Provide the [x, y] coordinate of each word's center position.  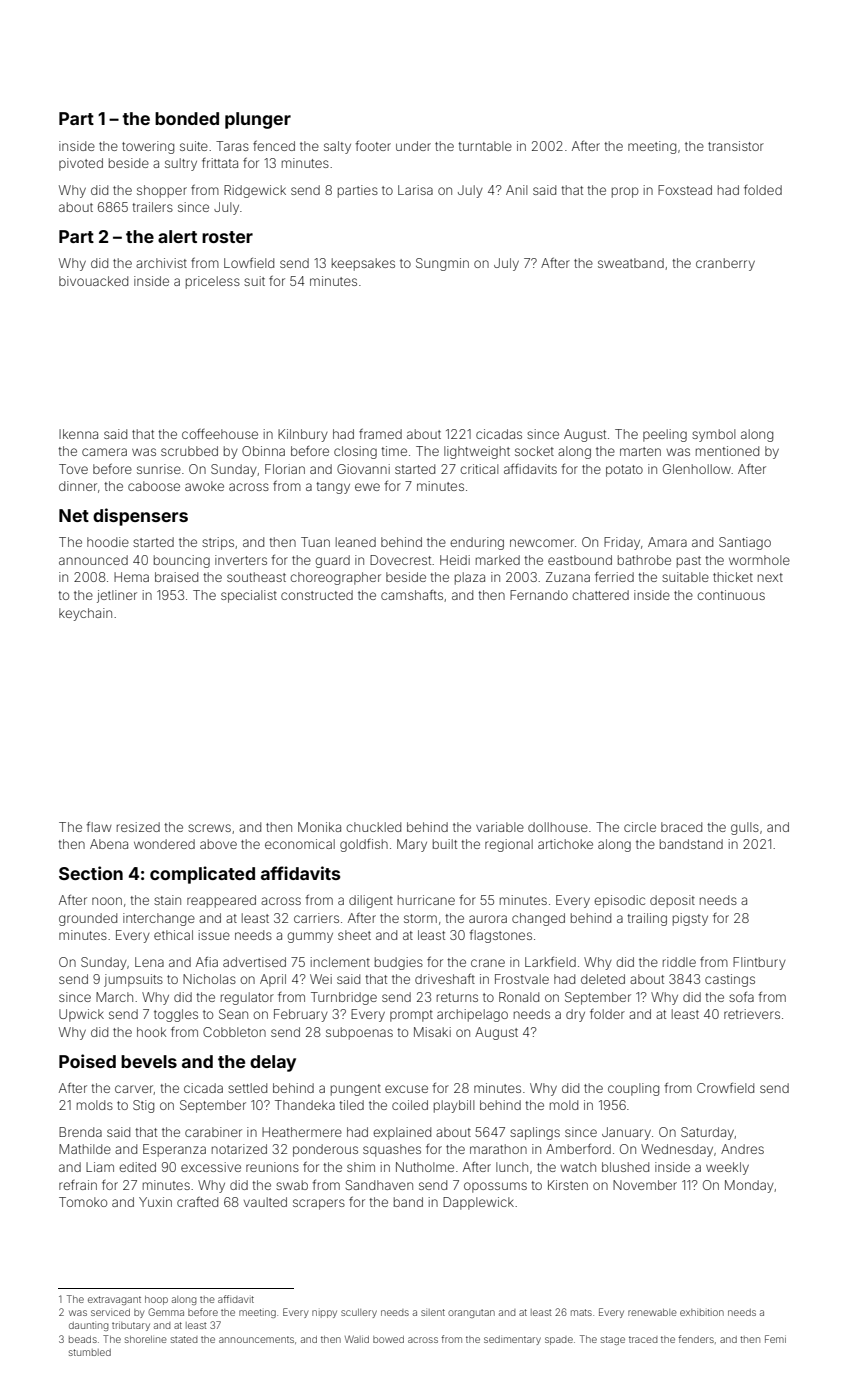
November [645, 1185]
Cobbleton [234, 1032]
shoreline [146, 1339]
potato [624, 471]
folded [763, 190]
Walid [357, 1339]
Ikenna [78, 434]
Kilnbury [303, 435]
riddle [679, 962]
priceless [213, 282]
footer [373, 145]
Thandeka [305, 1105]
